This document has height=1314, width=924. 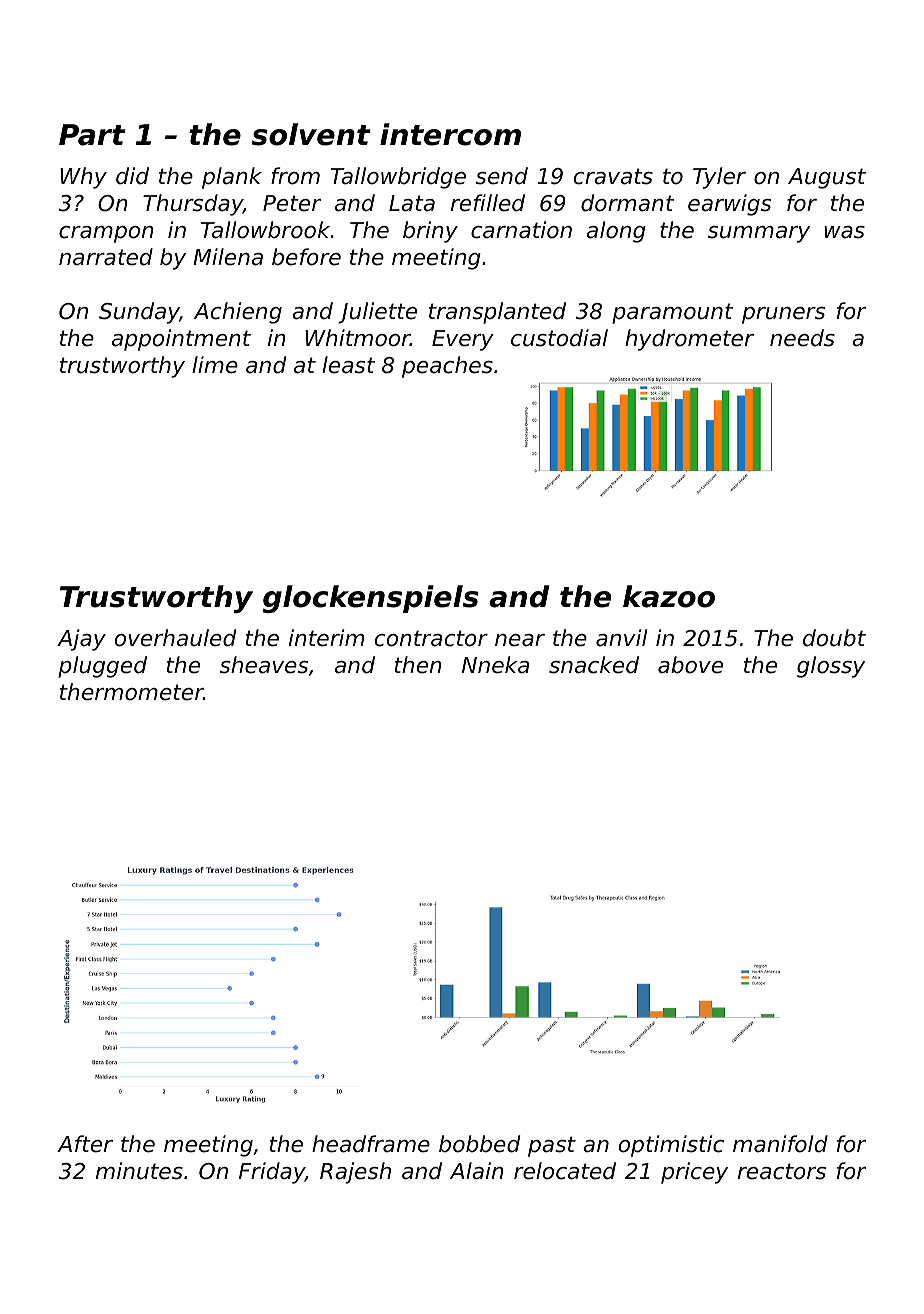 What do you see at coordinates (613, 176) in the document?
I see `cravats` at bounding box center [613, 176].
